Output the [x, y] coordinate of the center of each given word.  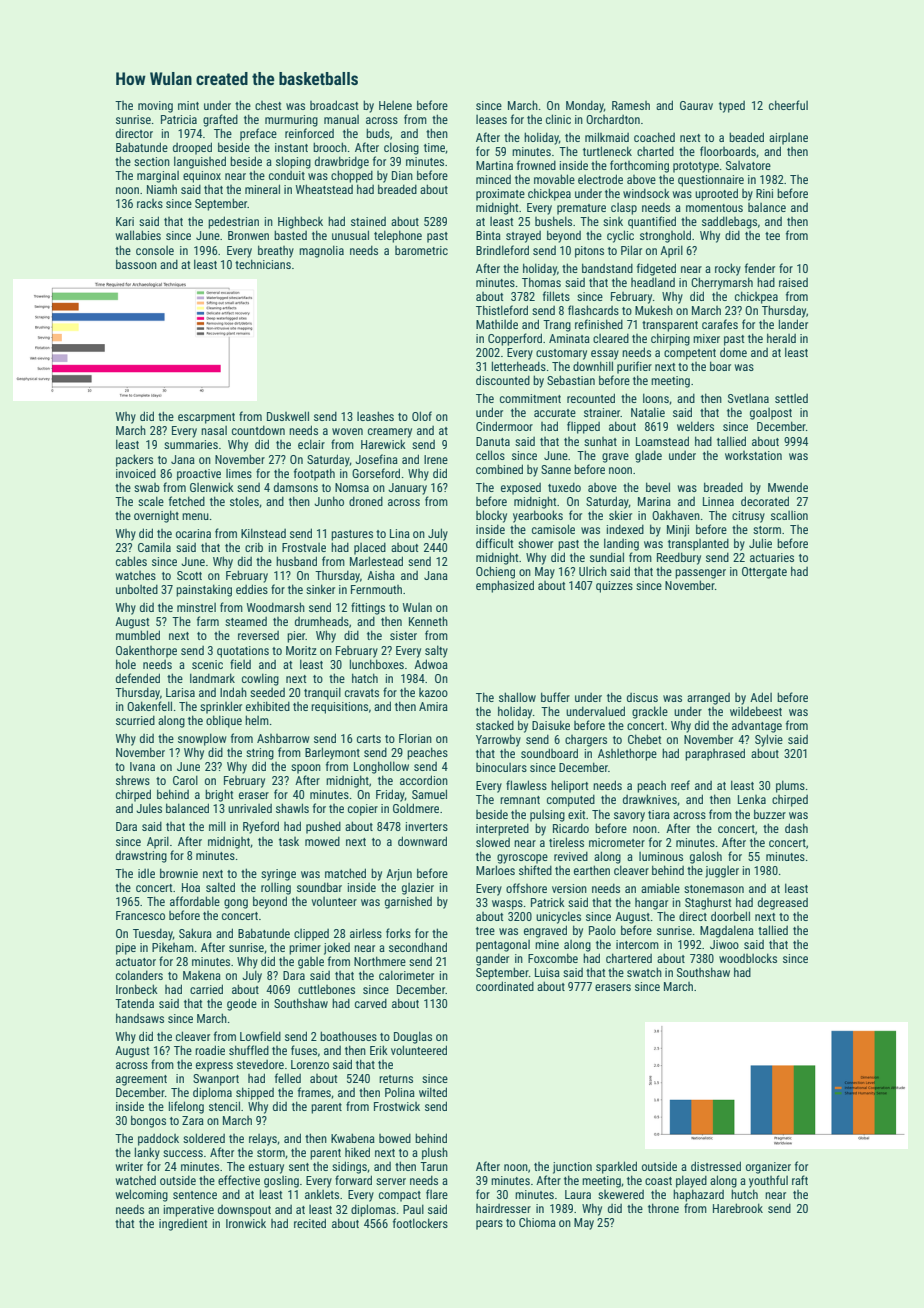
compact [400, 1196]
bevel [658, 487]
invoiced [136, 473]
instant [291, 147]
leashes [375, 416]
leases [491, 119]
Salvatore [748, 165]
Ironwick [246, 1223]
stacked [495, 725]
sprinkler [221, 707]
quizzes [614, 587]
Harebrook [738, 1208]
